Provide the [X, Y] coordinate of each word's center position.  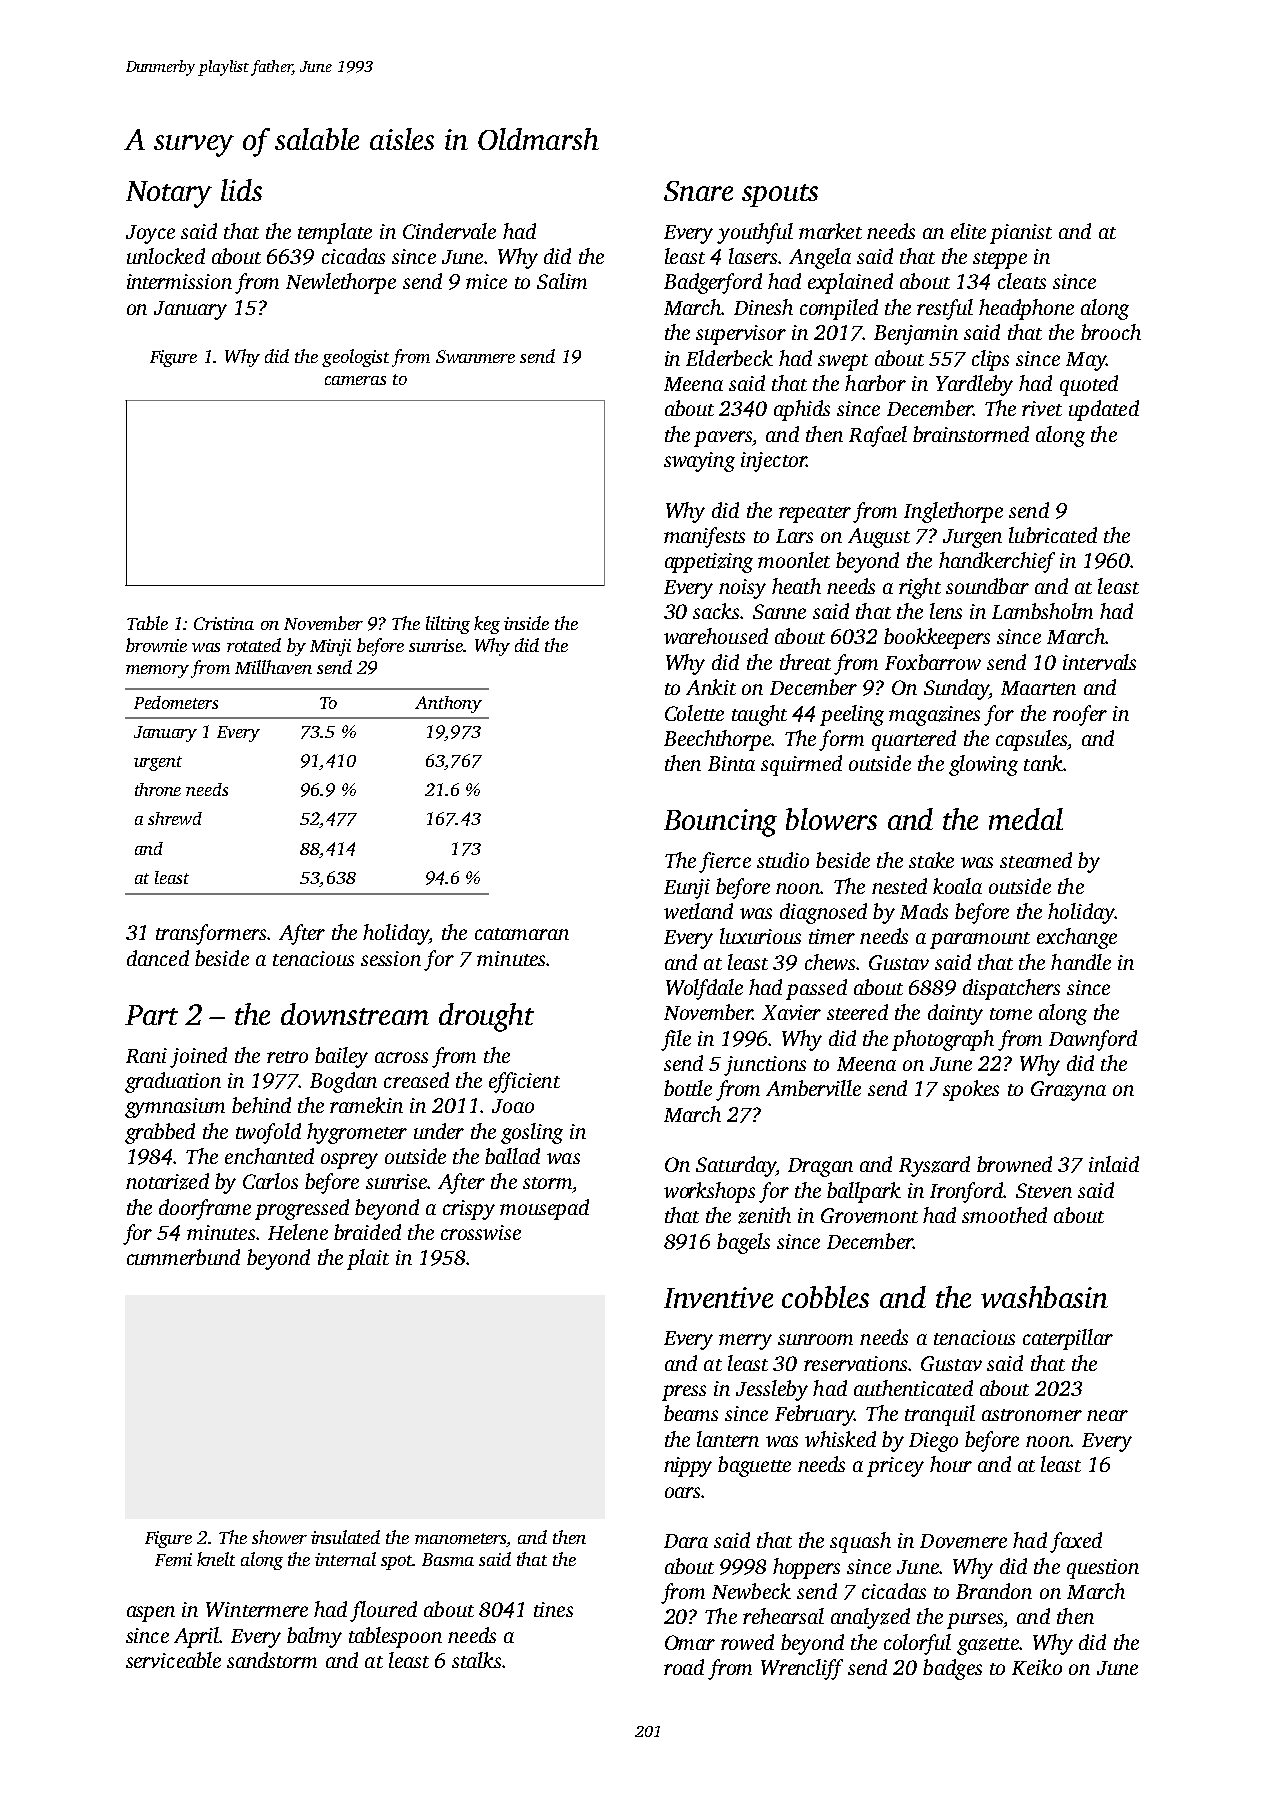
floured [383, 1611]
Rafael [878, 436]
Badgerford [713, 283]
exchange [1077, 938]
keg [487, 625]
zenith [764, 1215]
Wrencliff [802, 1669]
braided [367, 1232]
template [335, 233]
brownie [156, 645]
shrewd [175, 818]
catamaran [522, 934]
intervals [1099, 662]
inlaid [1114, 1164]
